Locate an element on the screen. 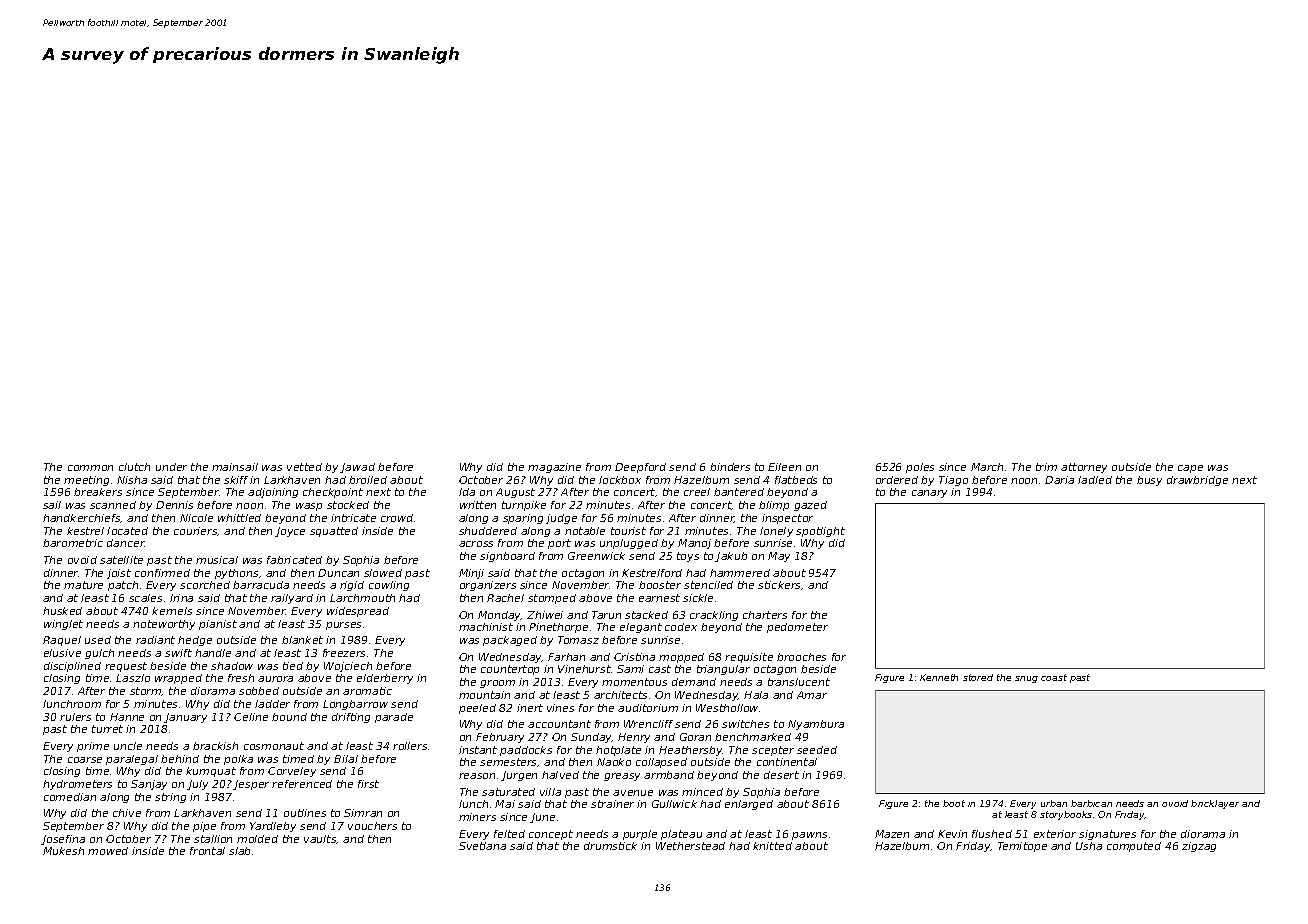 The width and height of the screenshot is (1308, 924). barometric is located at coordinates (73, 543).
